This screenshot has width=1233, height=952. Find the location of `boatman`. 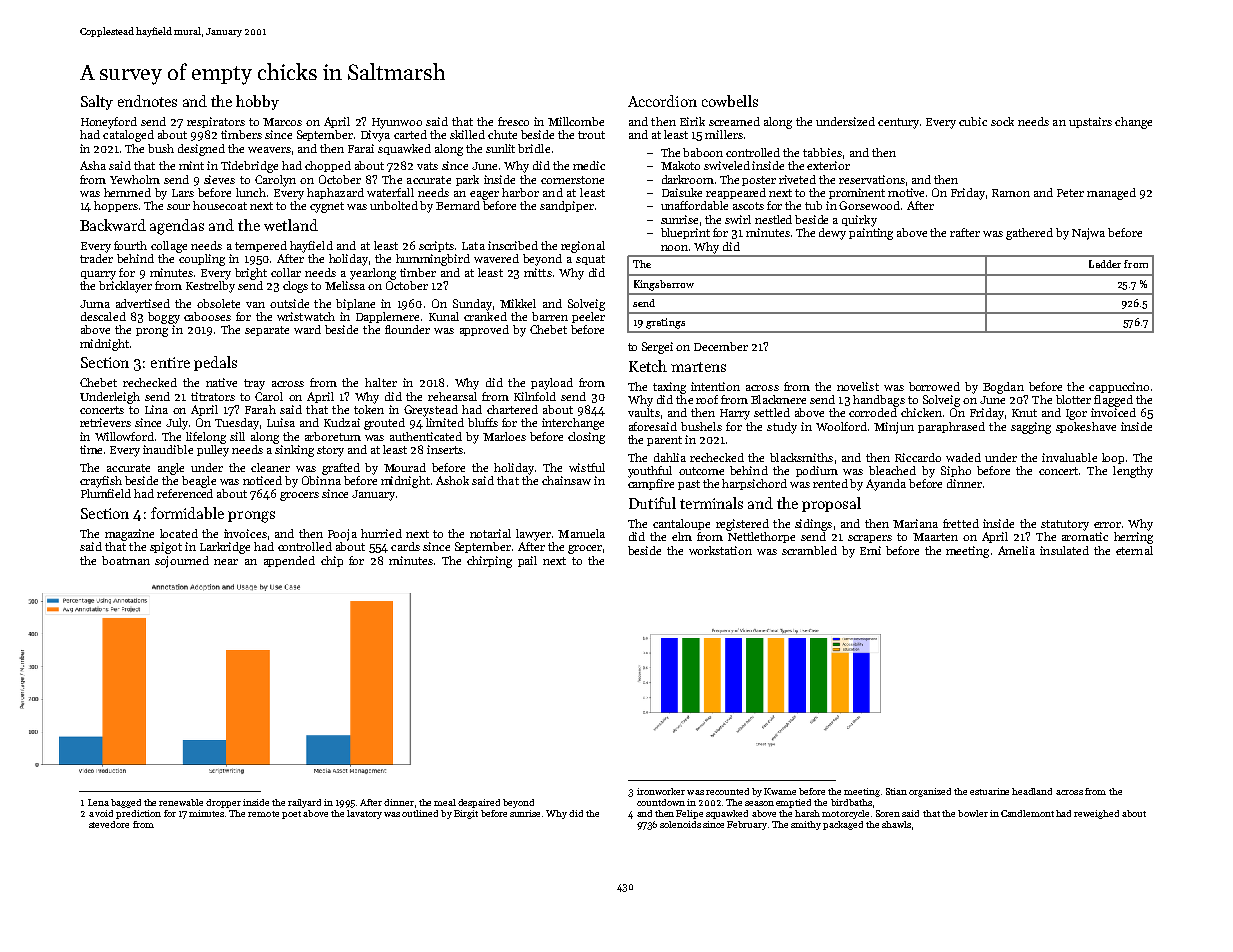

boatman is located at coordinates (126, 560).
